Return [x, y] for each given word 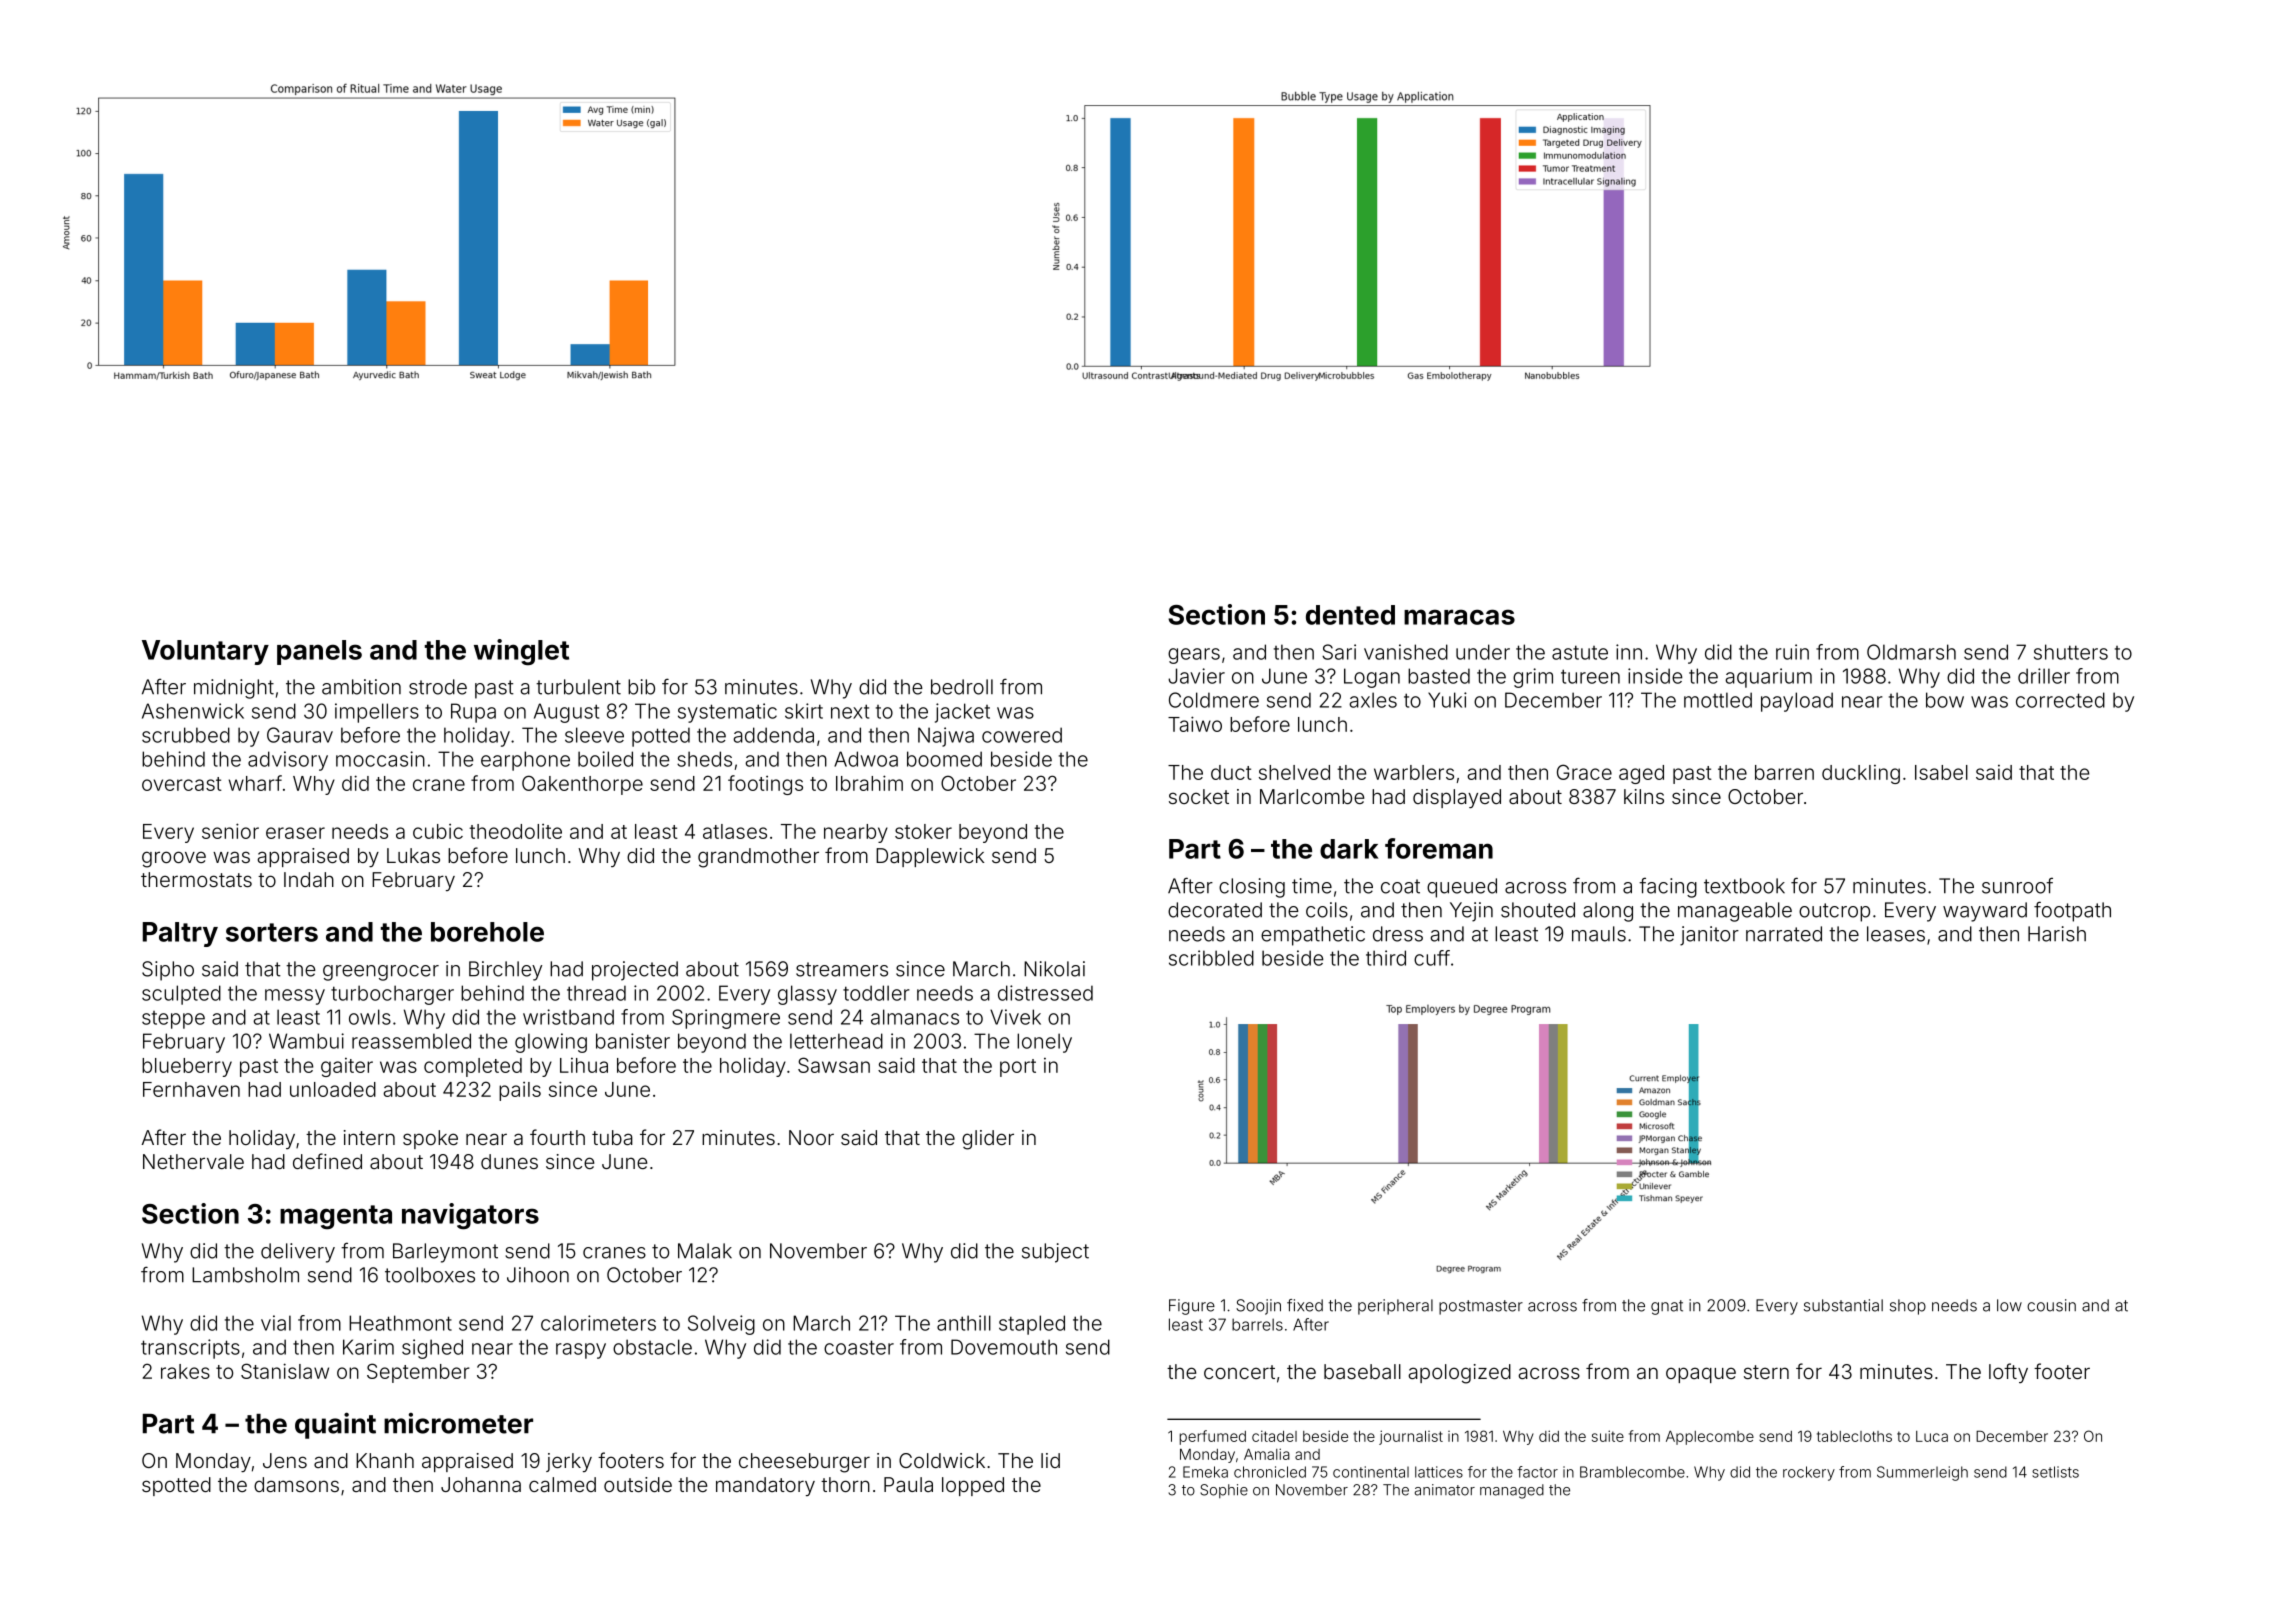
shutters [2071, 652]
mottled [1718, 700]
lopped [973, 1486]
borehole [487, 932]
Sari [1339, 652]
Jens [285, 1460]
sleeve [594, 735]
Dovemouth [1004, 1347]
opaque [1701, 1375]
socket [1199, 796]
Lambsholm [245, 1275]
